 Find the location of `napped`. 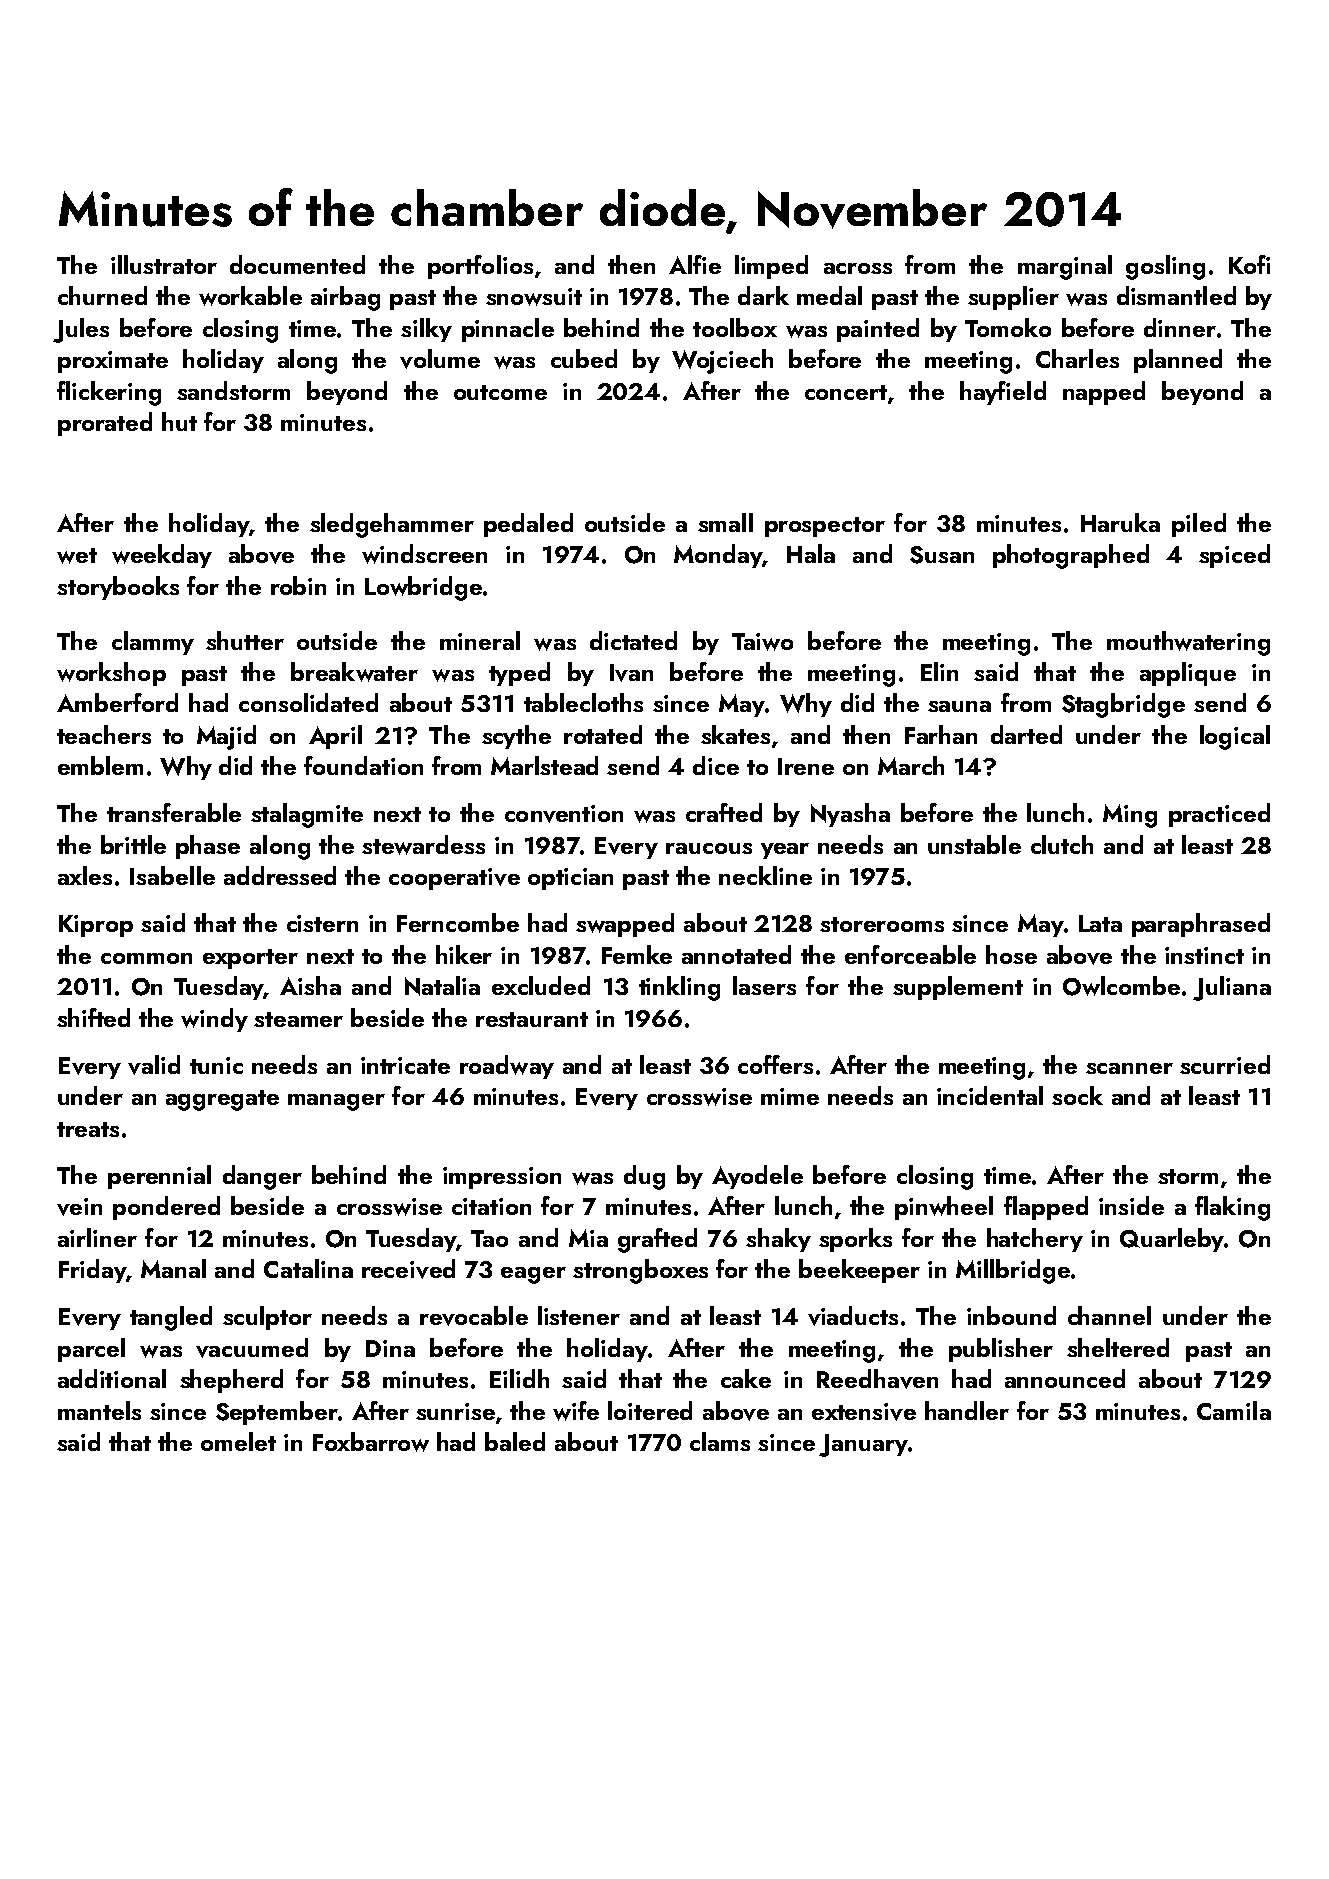

napped is located at coordinates (1104, 393).
